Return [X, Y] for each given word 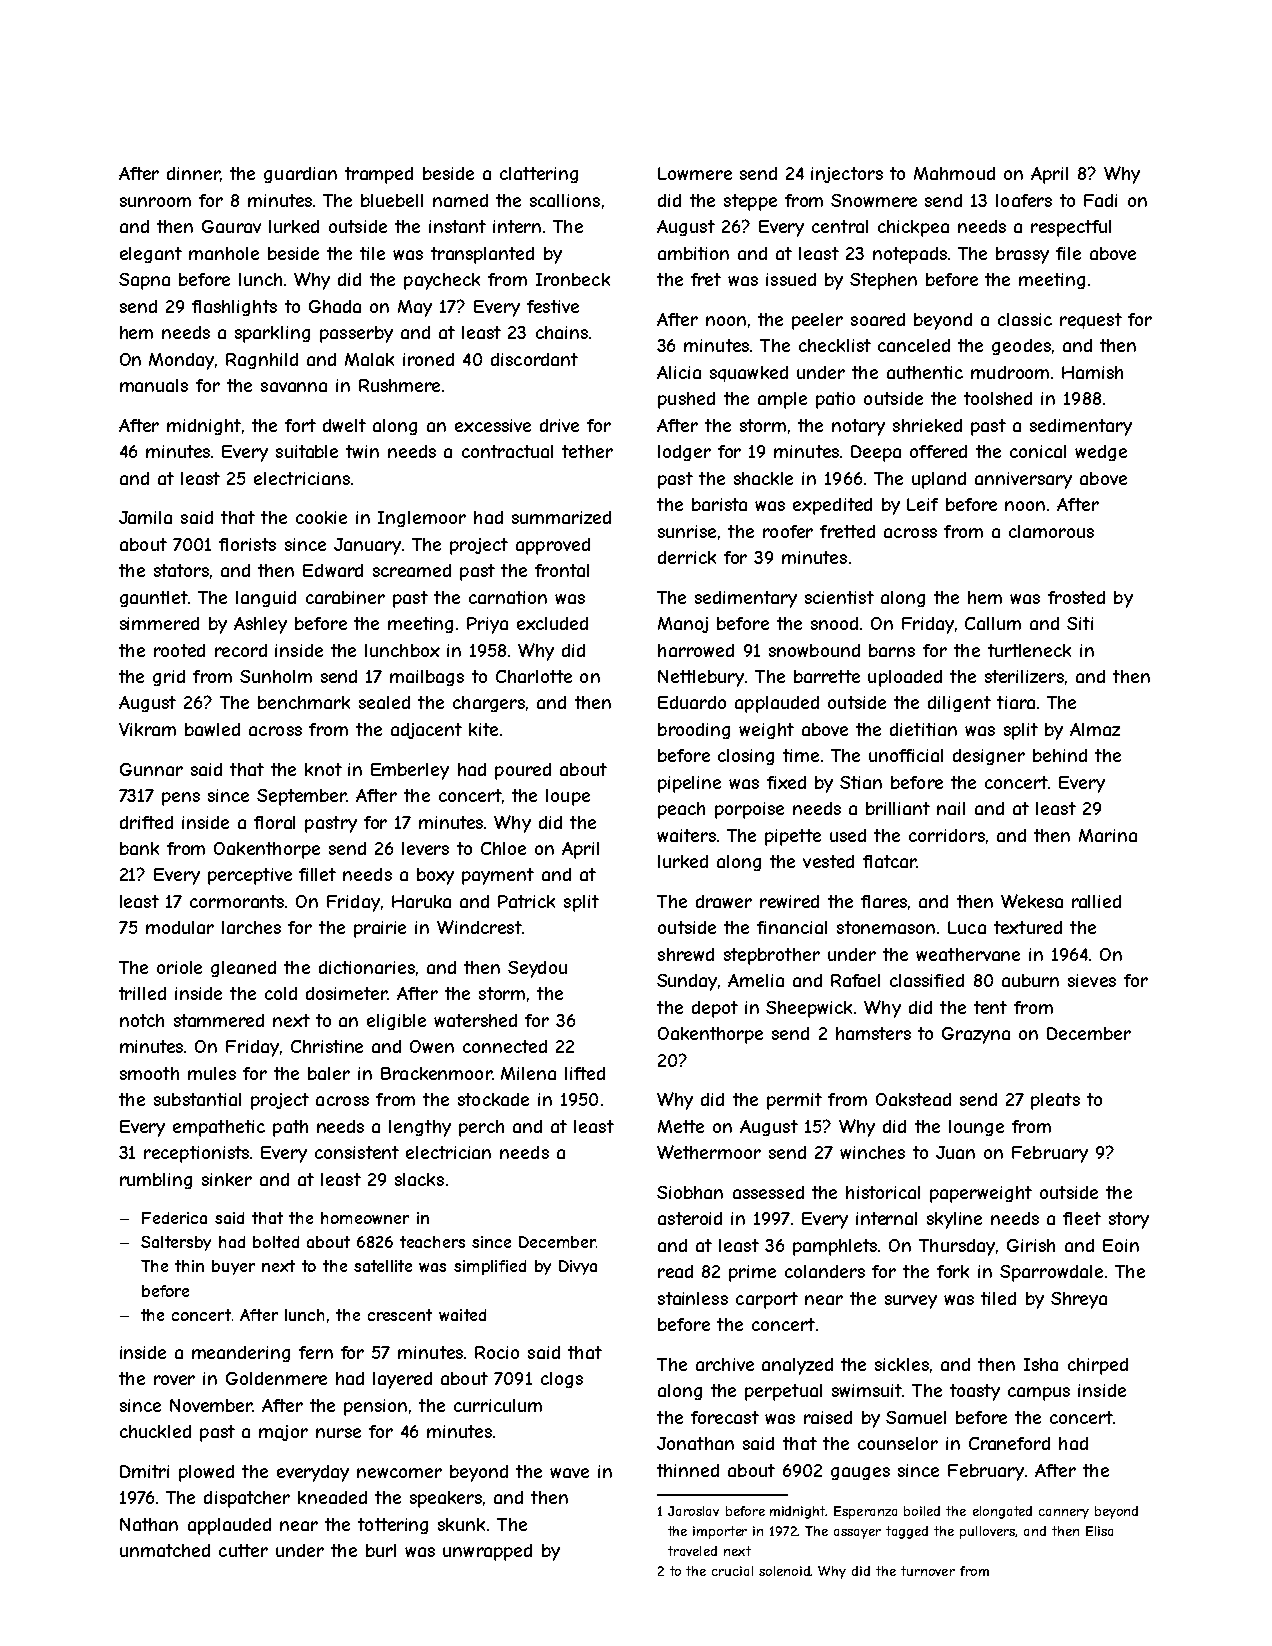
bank [139, 848]
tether [587, 451]
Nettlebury [701, 678]
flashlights [234, 308]
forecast [725, 1417]
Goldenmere [276, 1378]
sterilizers [1024, 676]
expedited [832, 506]
